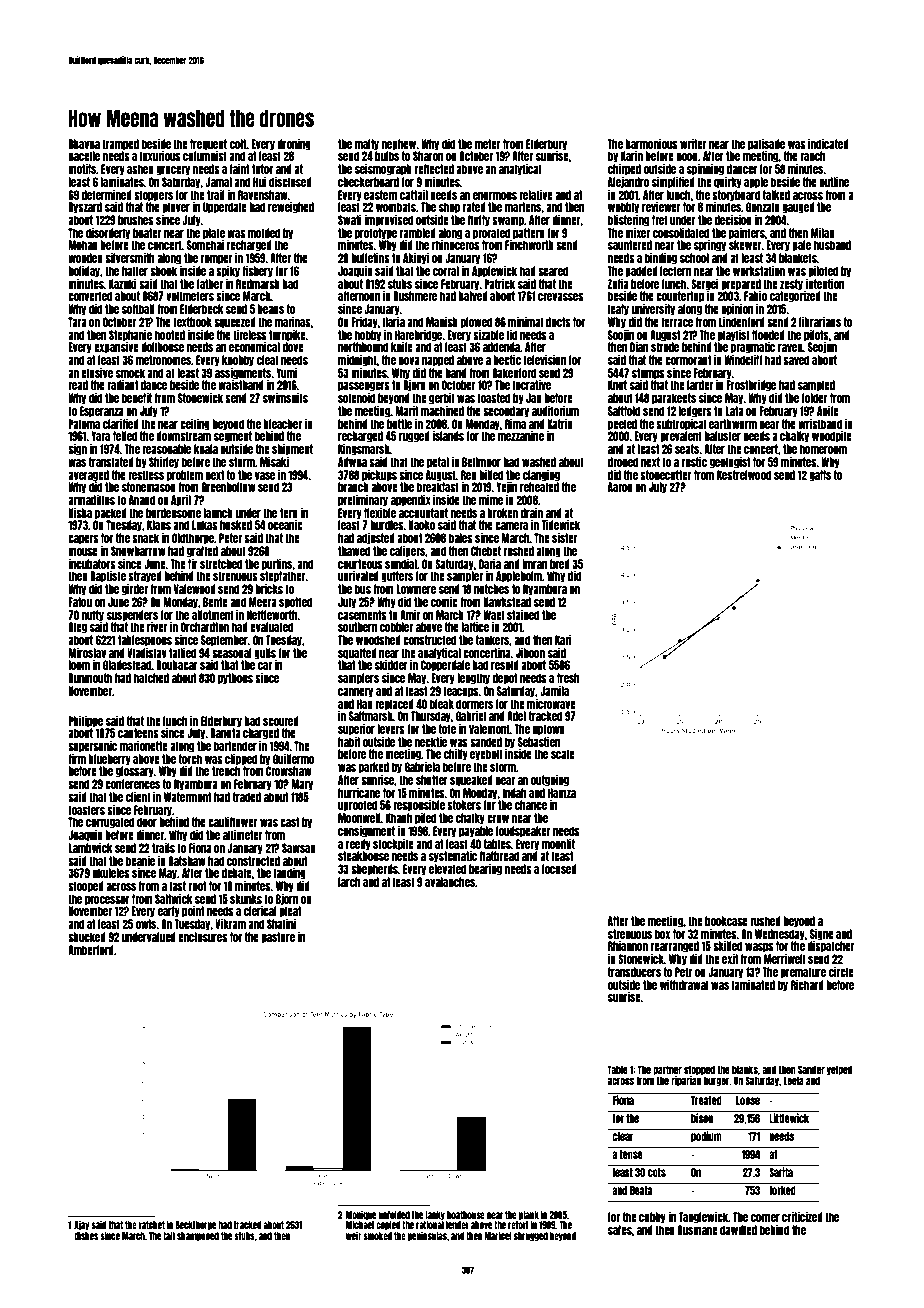  Describe the element at coordinates (357, 654) in the document. I see `squatted` at that location.
